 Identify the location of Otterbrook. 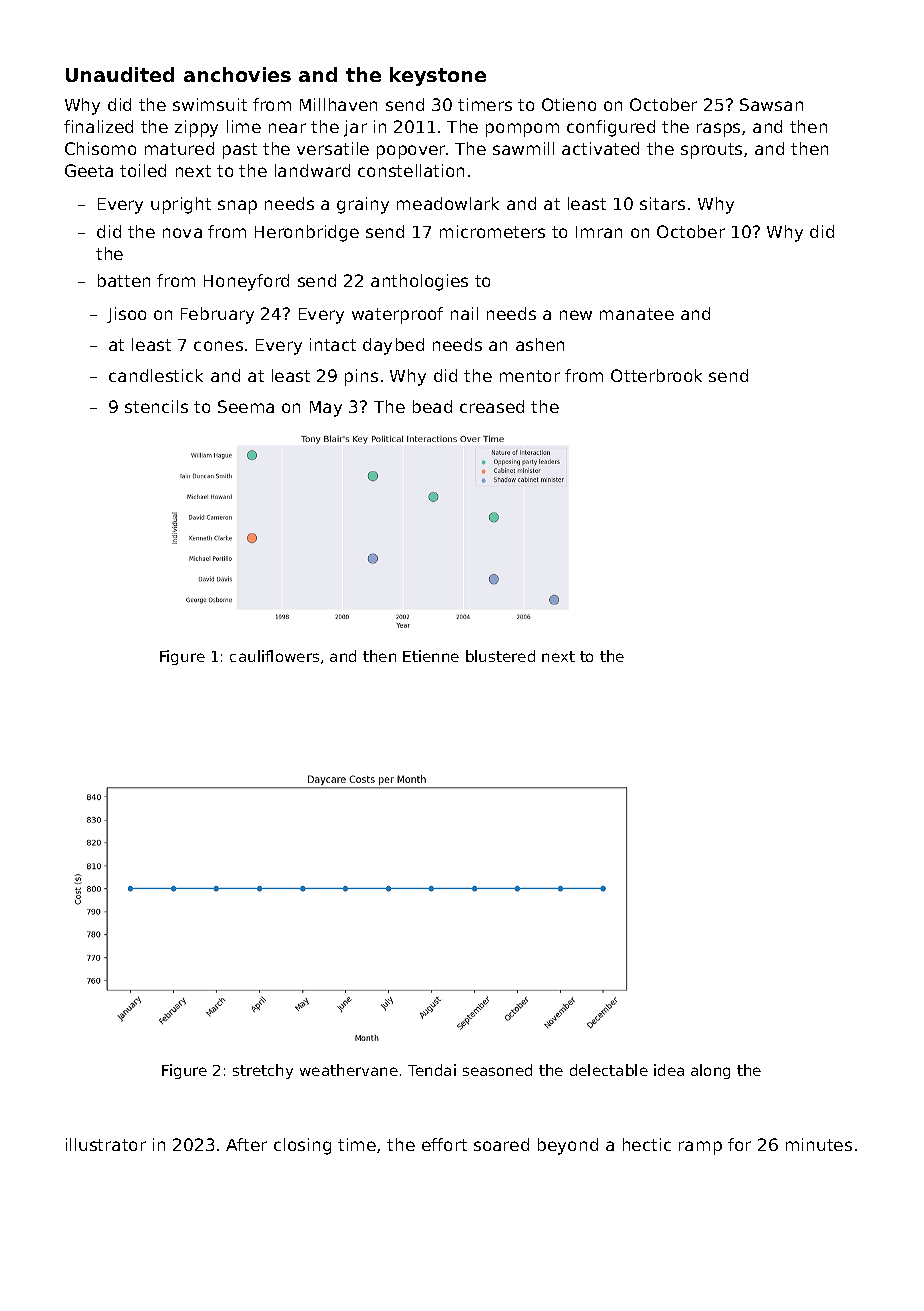
(656, 375).
